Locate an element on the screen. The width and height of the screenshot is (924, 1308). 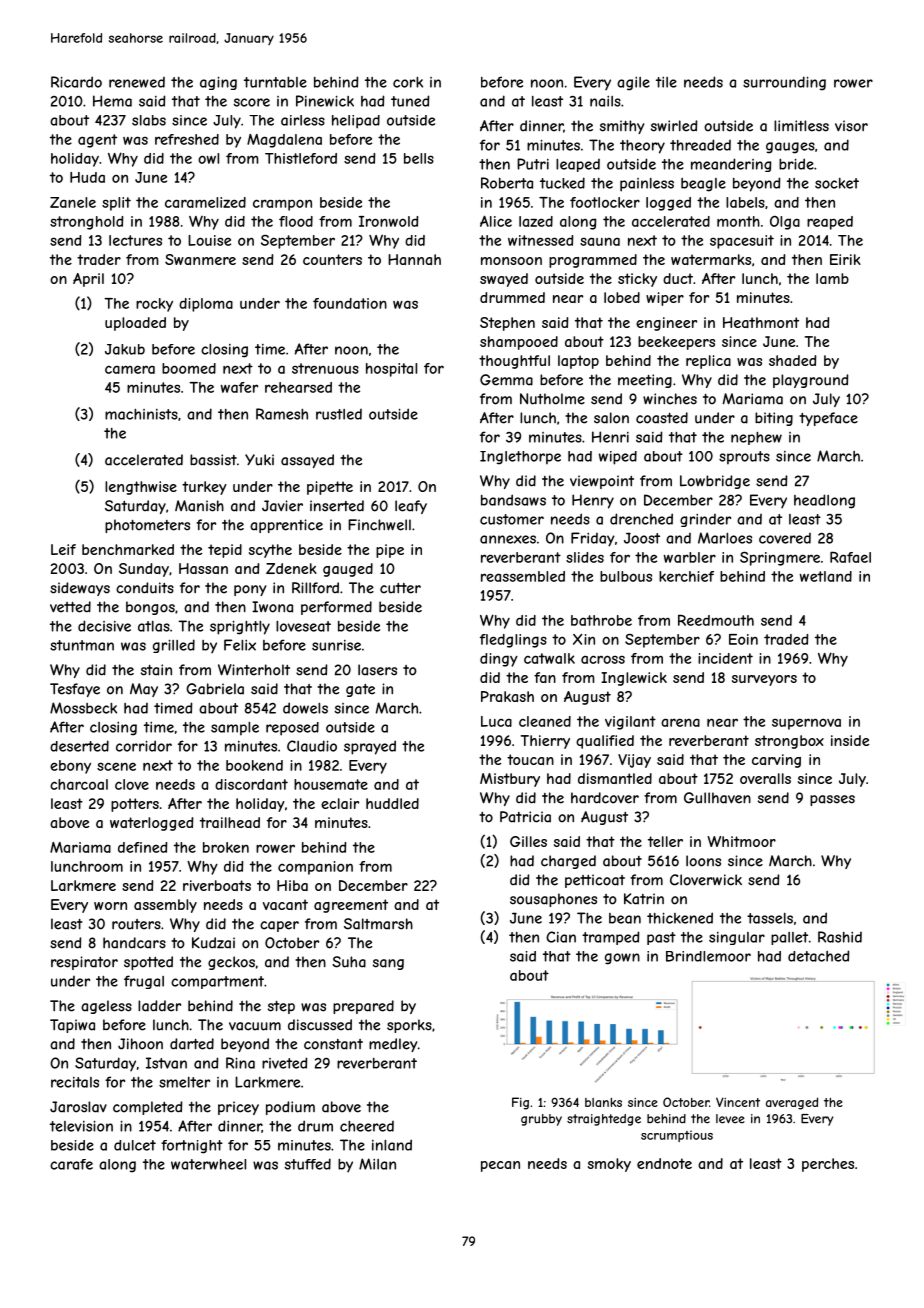
Brindlemoor is located at coordinates (708, 956).
